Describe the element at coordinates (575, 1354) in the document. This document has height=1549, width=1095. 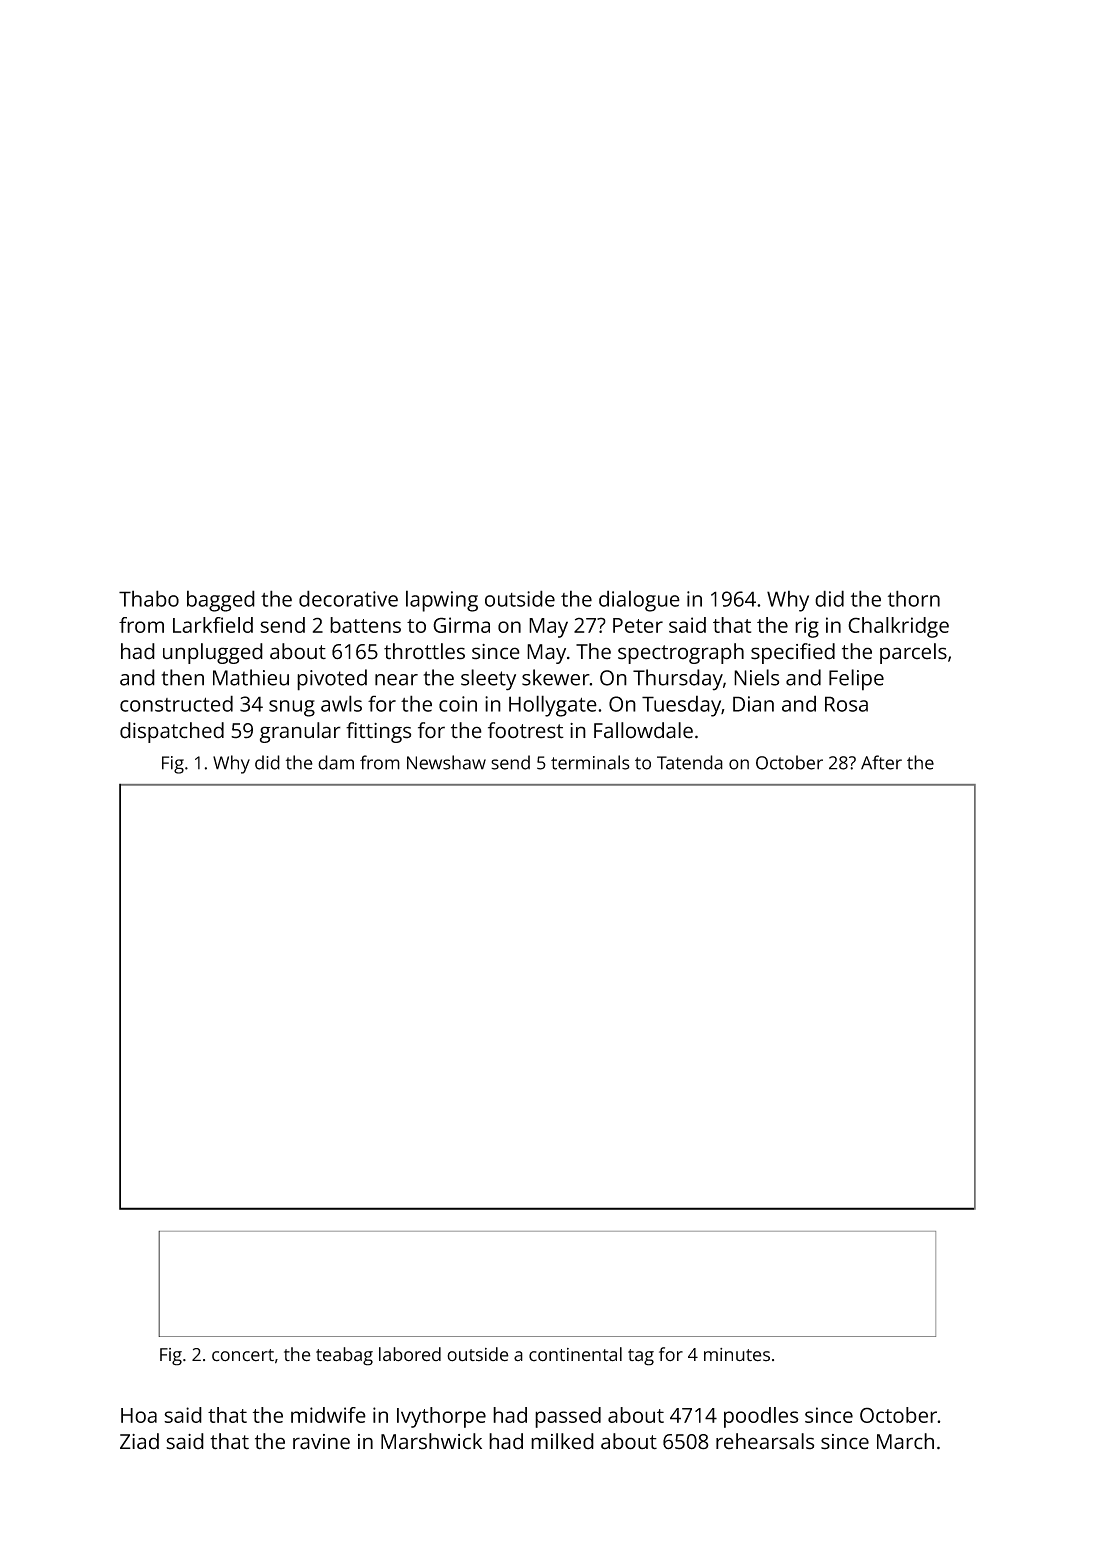
I see `continental` at that location.
